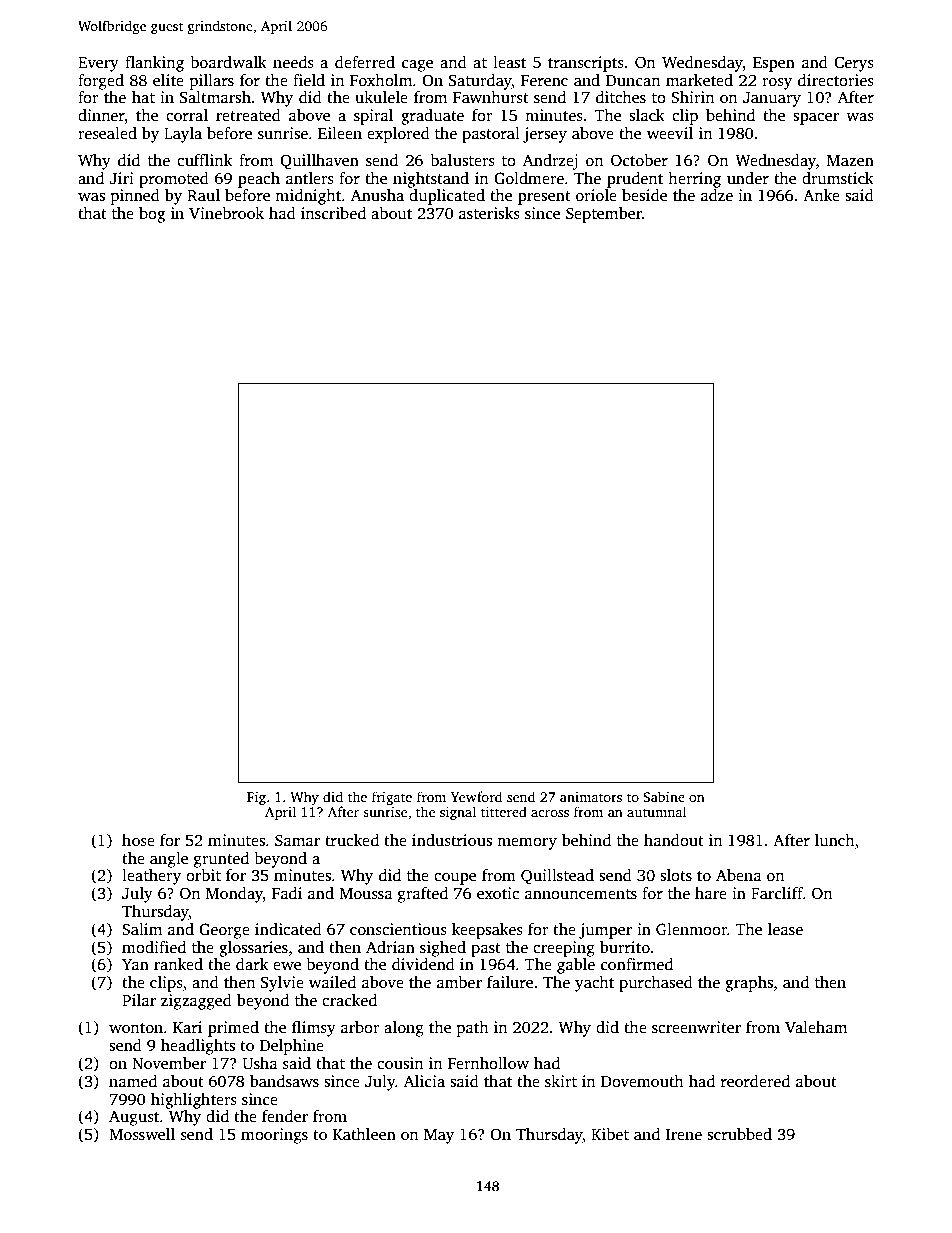  I want to click on hose, so click(138, 840).
